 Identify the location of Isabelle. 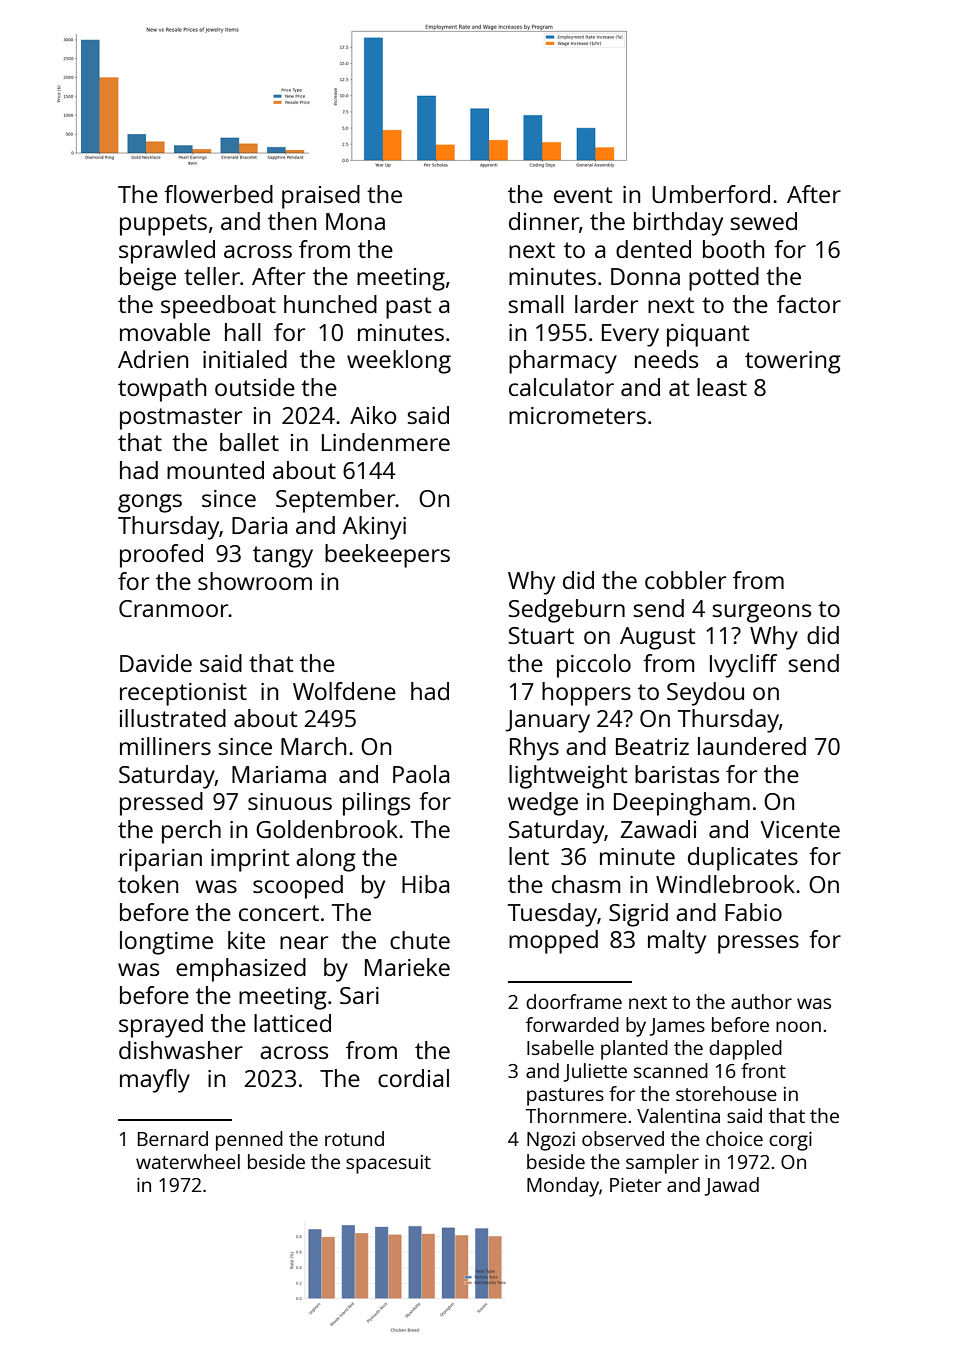
(560, 1047).
